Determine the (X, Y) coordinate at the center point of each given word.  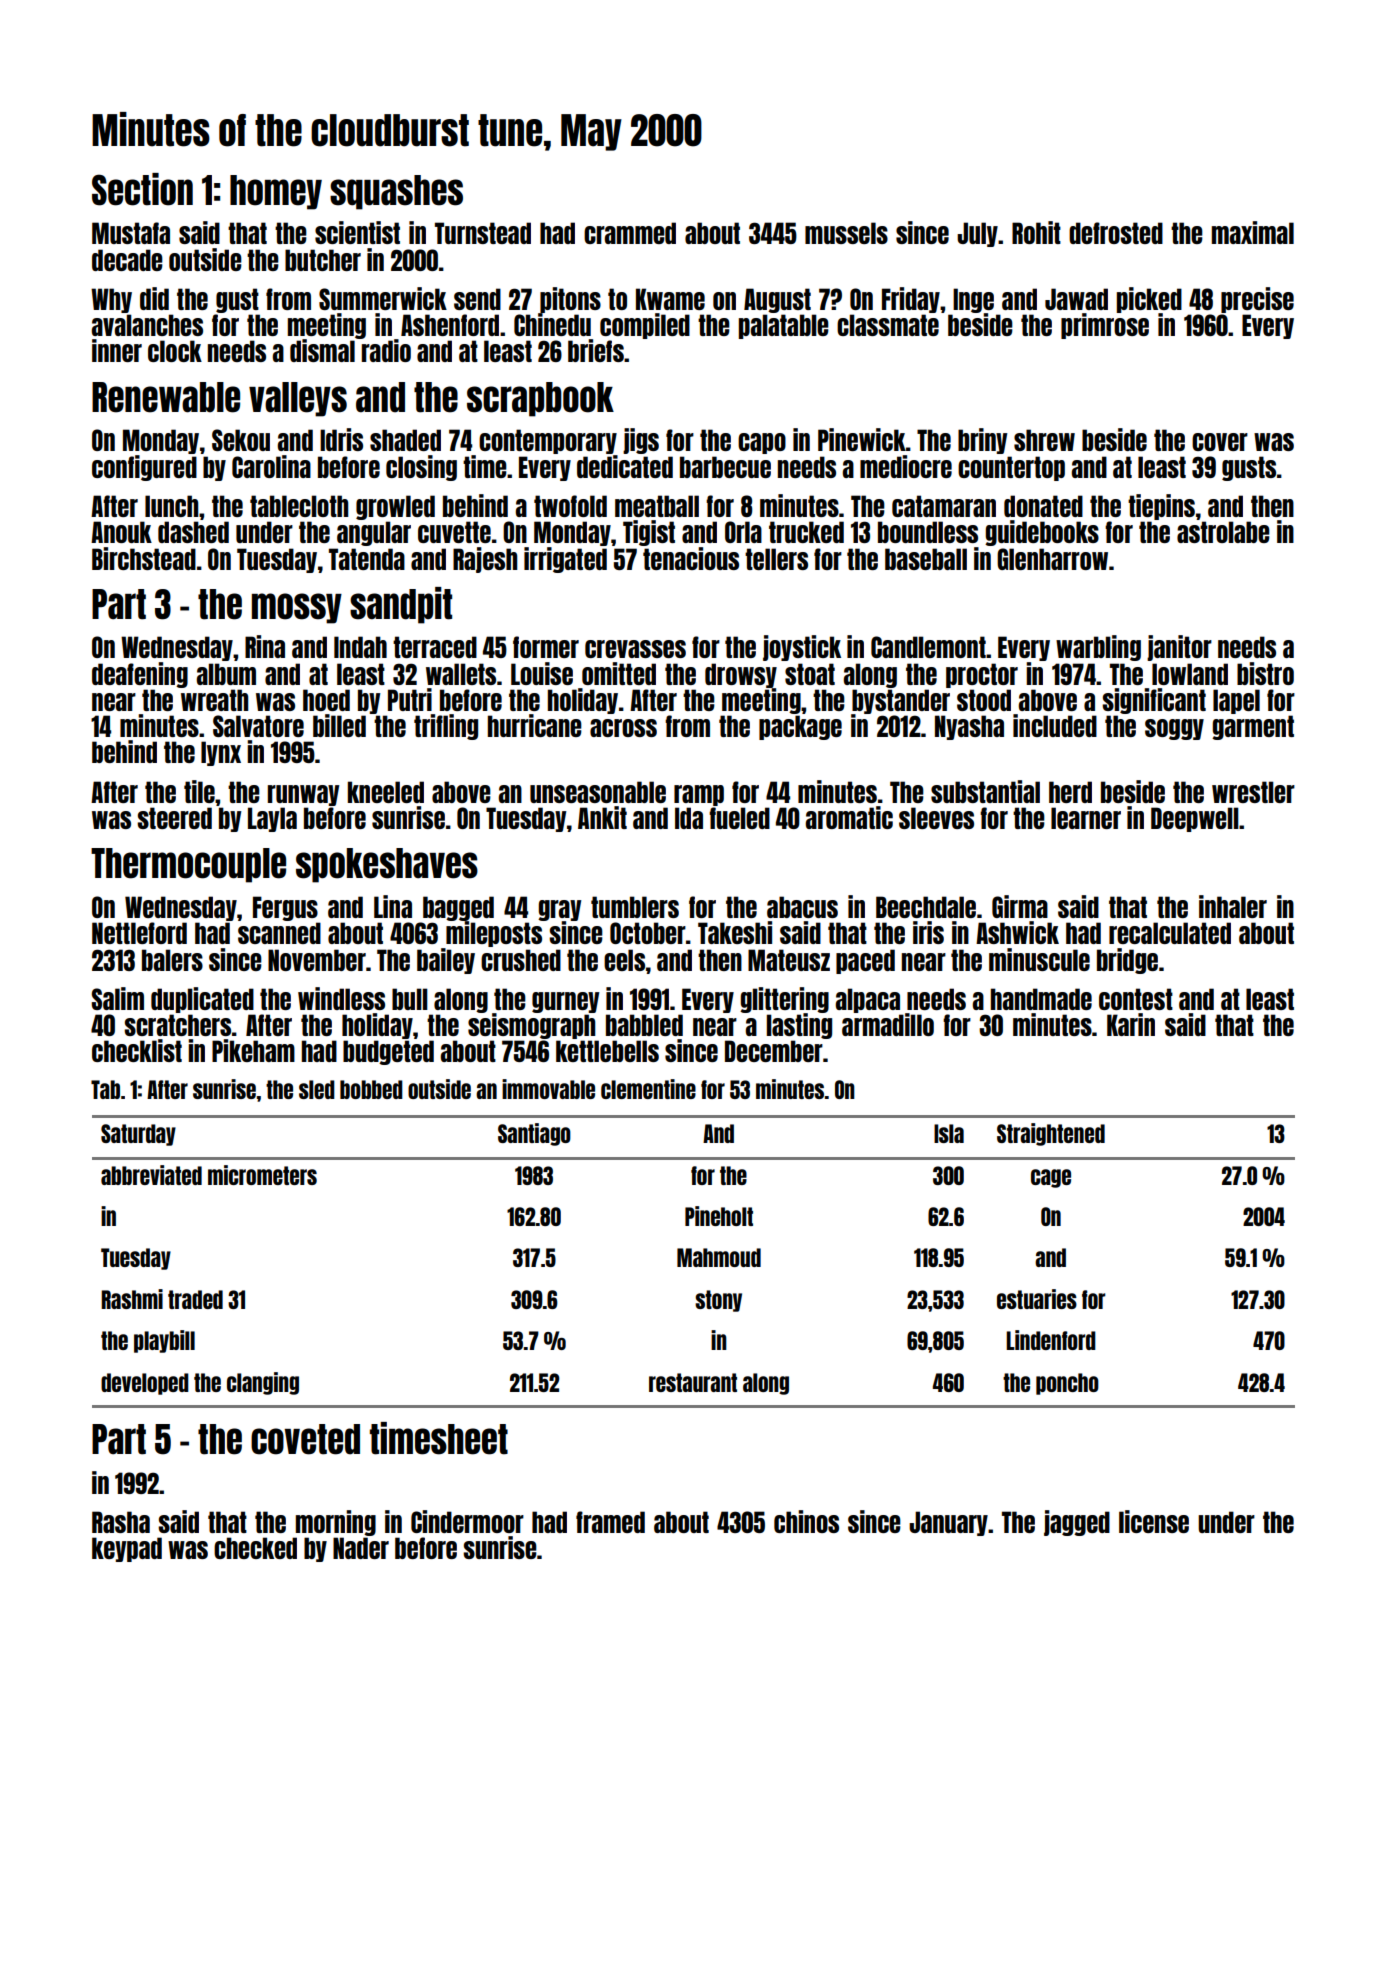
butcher (323, 260)
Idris (341, 439)
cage (1051, 1178)
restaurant (693, 1382)
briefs (596, 350)
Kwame (670, 299)
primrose (1105, 326)
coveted (305, 1439)
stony (718, 1301)
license (1154, 1521)
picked (1149, 300)
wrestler (1253, 792)
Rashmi (132, 1299)
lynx (221, 753)
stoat (810, 674)
